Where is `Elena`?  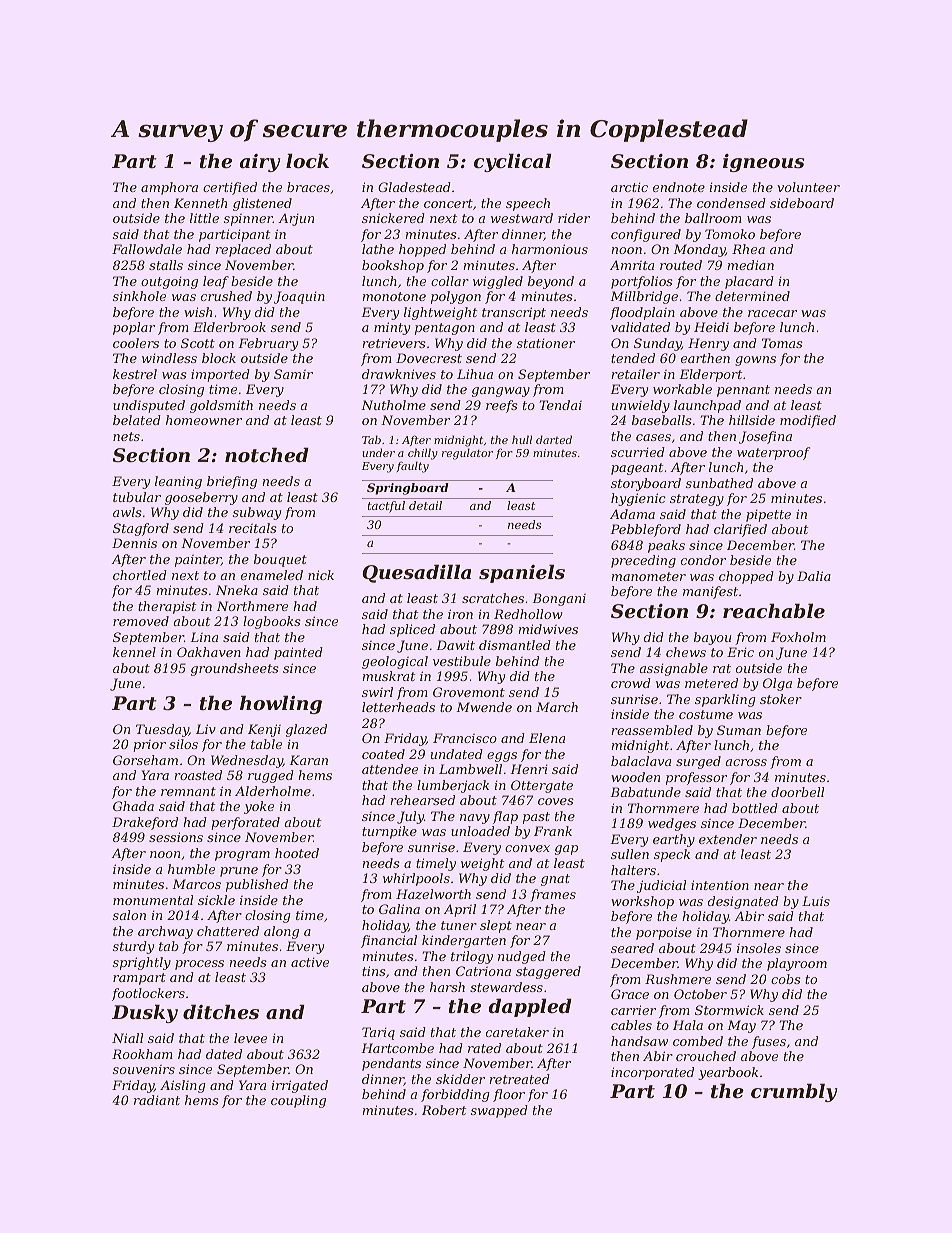
Elena is located at coordinates (547, 738).
